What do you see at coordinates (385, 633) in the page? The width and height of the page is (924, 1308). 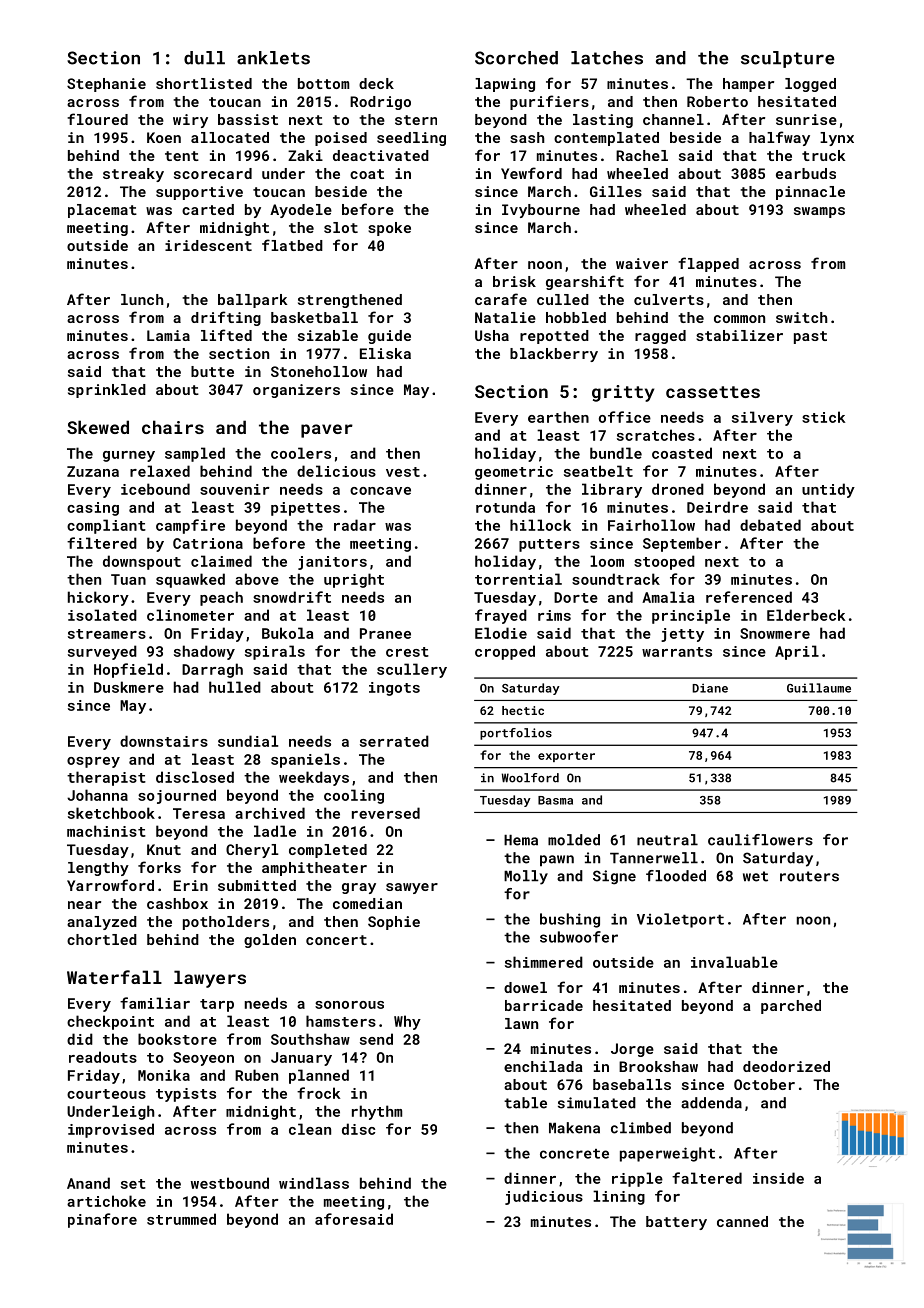 I see `Pranee` at bounding box center [385, 633].
